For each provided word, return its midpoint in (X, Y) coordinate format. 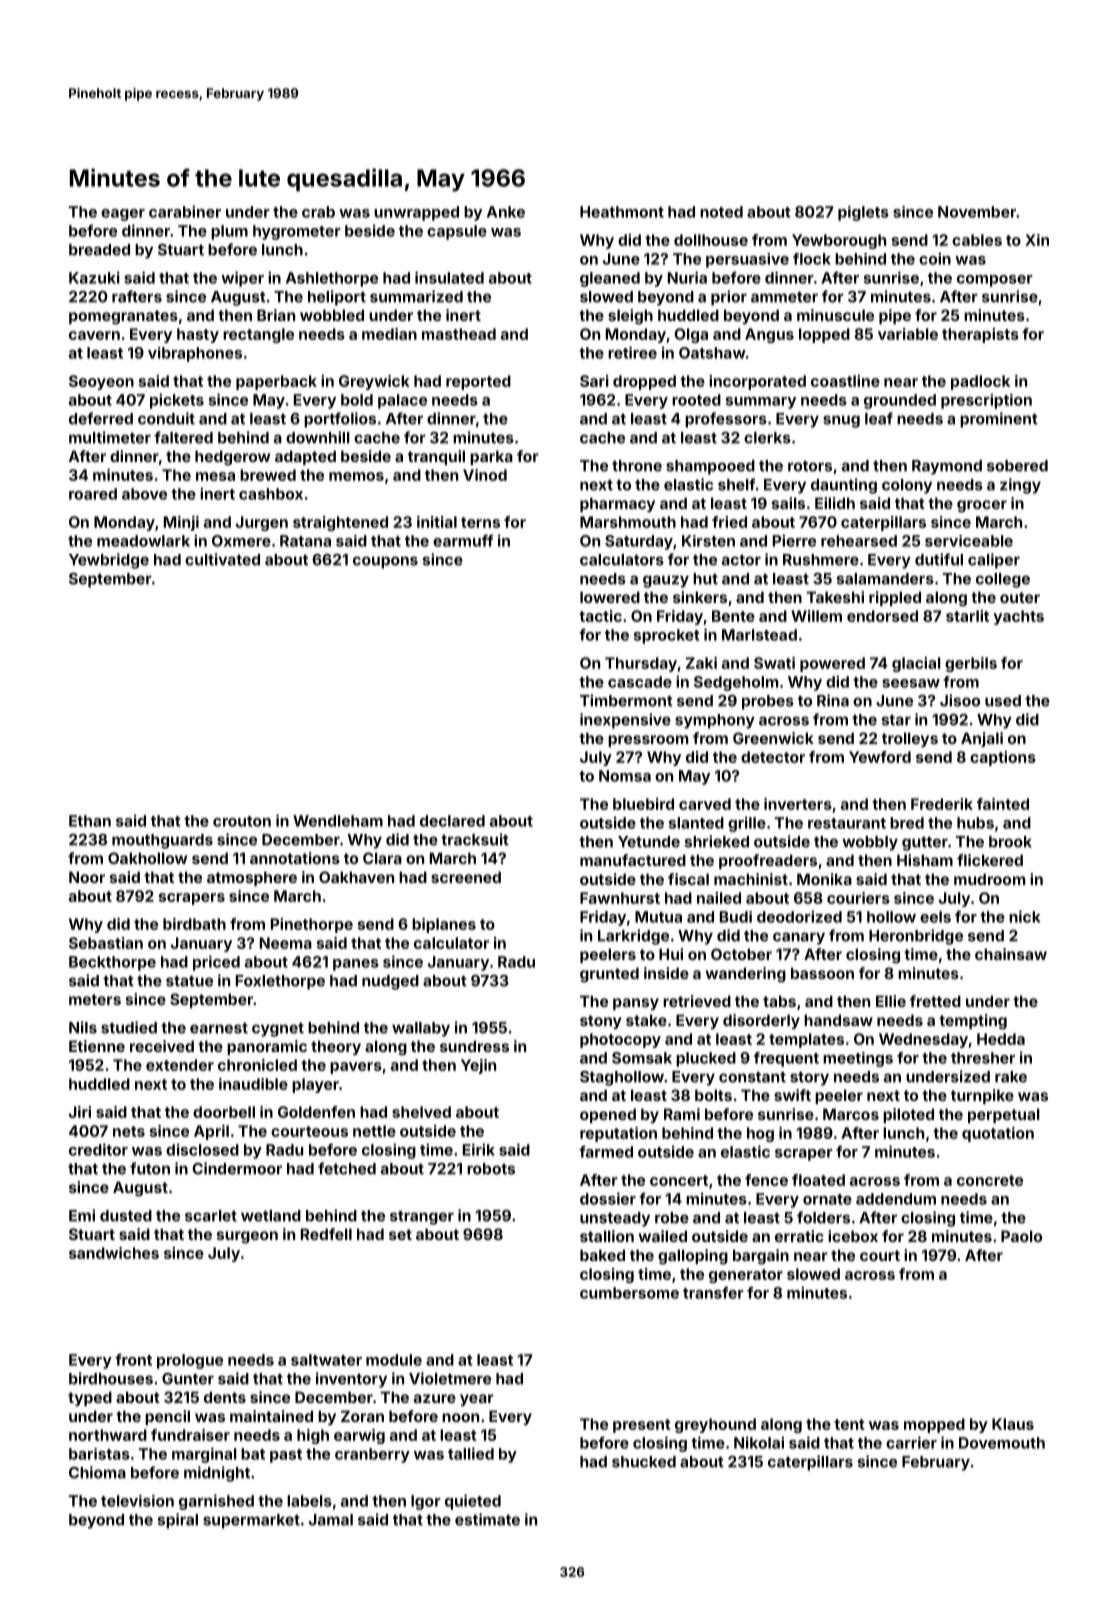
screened (466, 877)
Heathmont (622, 212)
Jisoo (960, 700)
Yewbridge (109, 561)
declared (452, 821)
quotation (998, 1134)
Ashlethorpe (332, 279)
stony (601, 1022)
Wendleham (338, 821)
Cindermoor (237, 1168)
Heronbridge (916, 937)
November (977, 212)
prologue (190, 1361)
